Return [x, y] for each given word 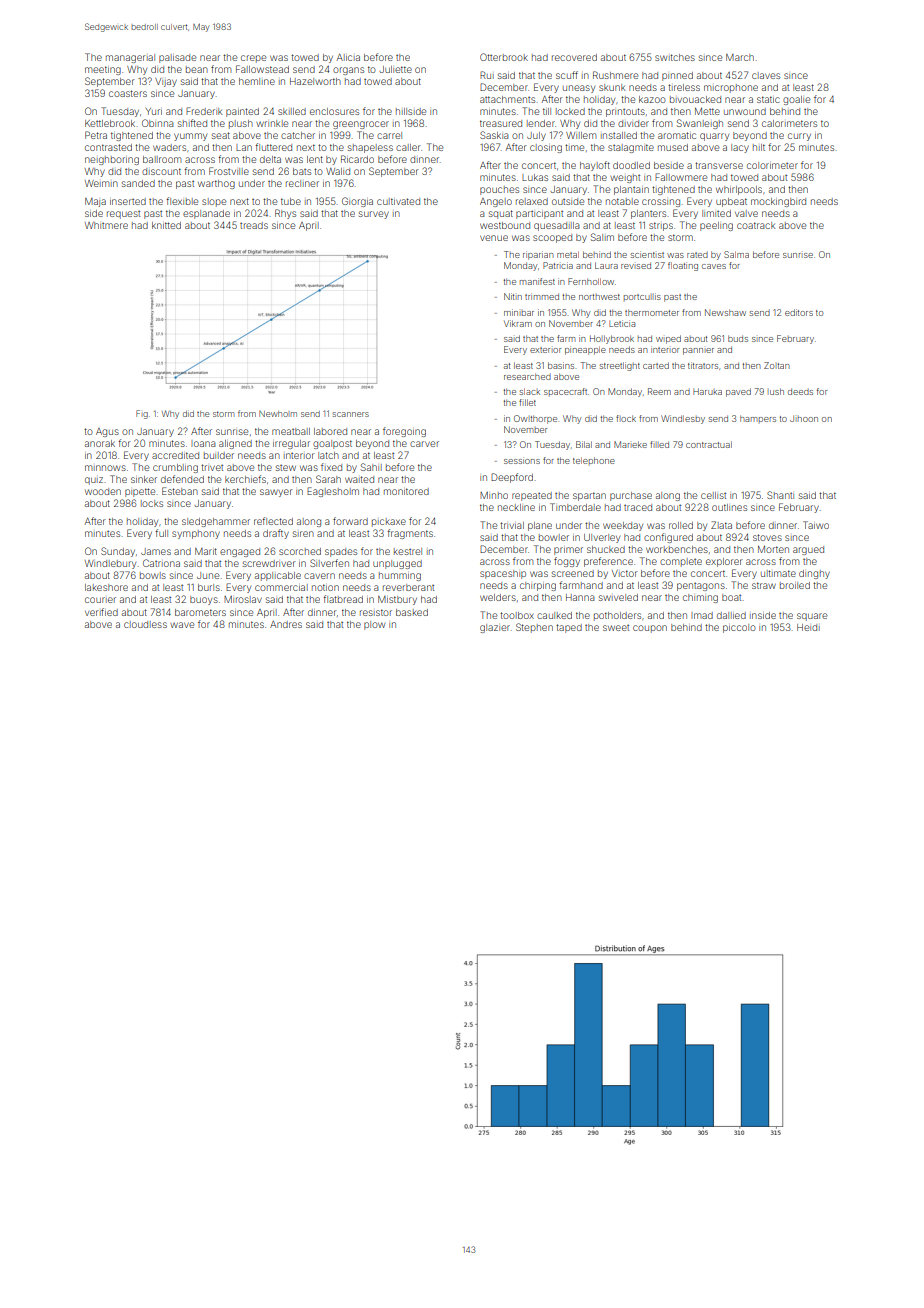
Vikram [518, 323]
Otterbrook [504, 57]
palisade [177, 58]
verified [101, 612]
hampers [758, 418]
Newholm [278, 414]
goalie [796, 100]
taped [569, 628]
